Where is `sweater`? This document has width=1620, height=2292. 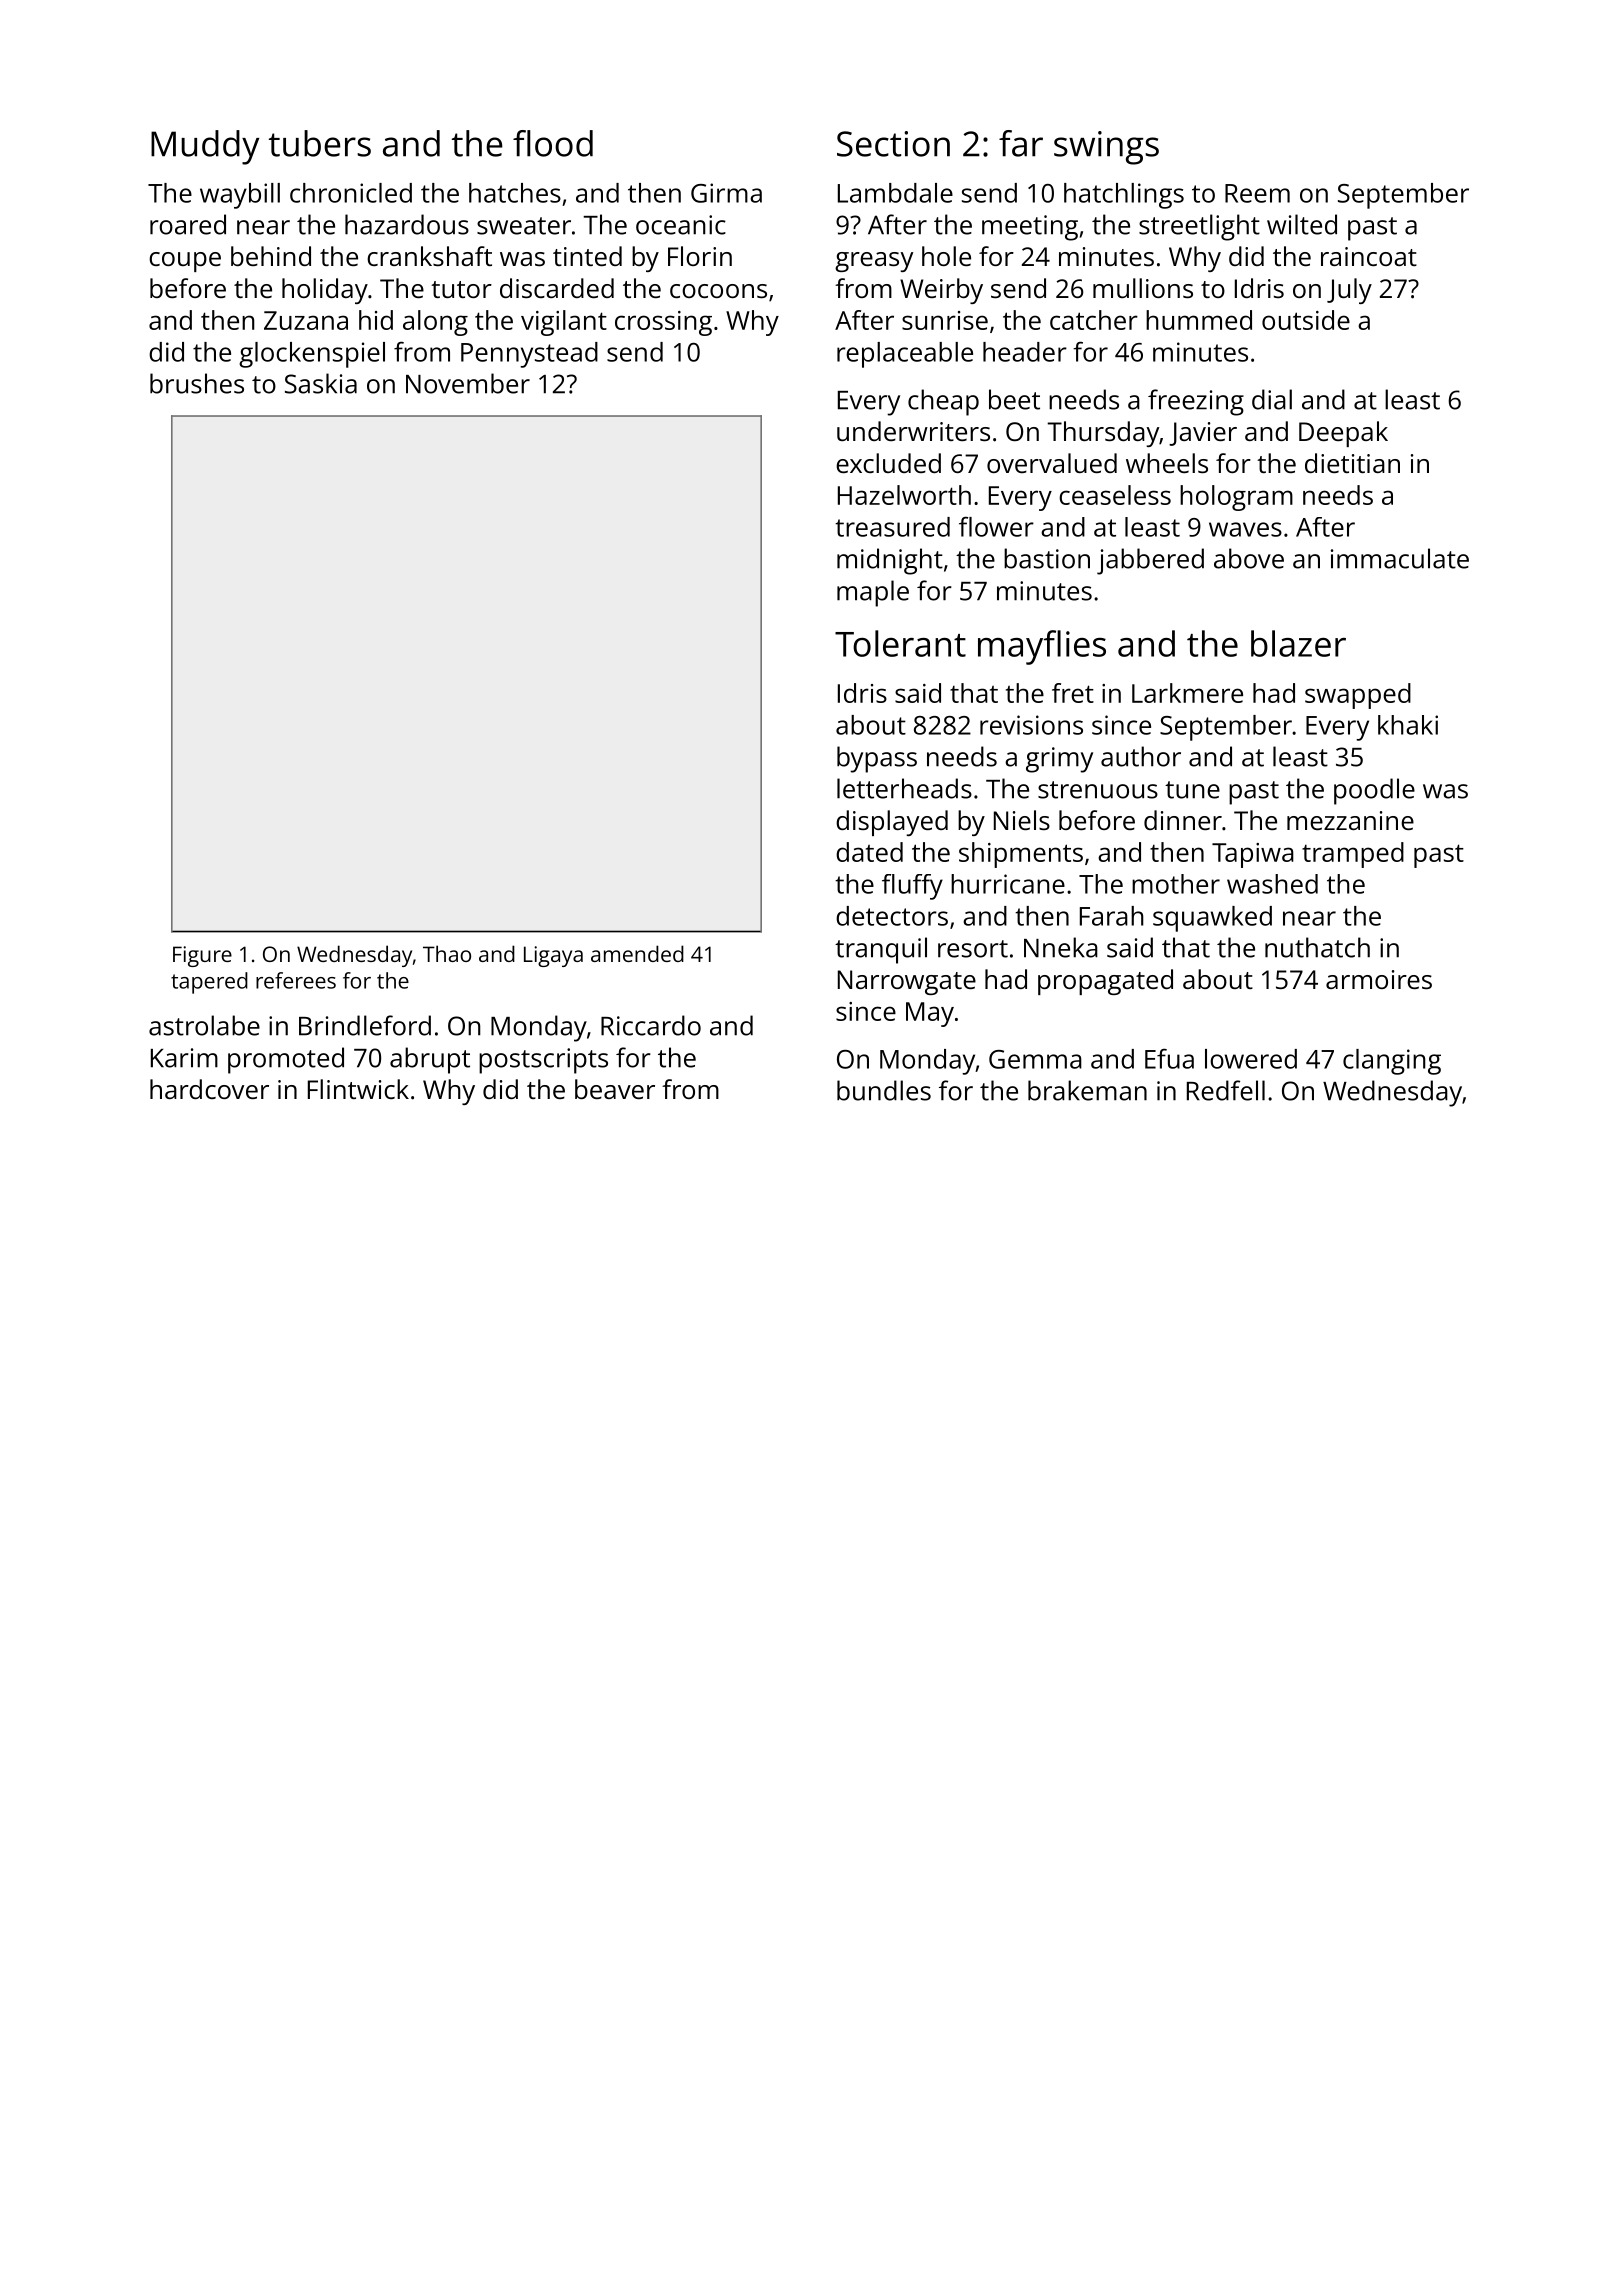 sweater is located at coordinates (524, 226).
